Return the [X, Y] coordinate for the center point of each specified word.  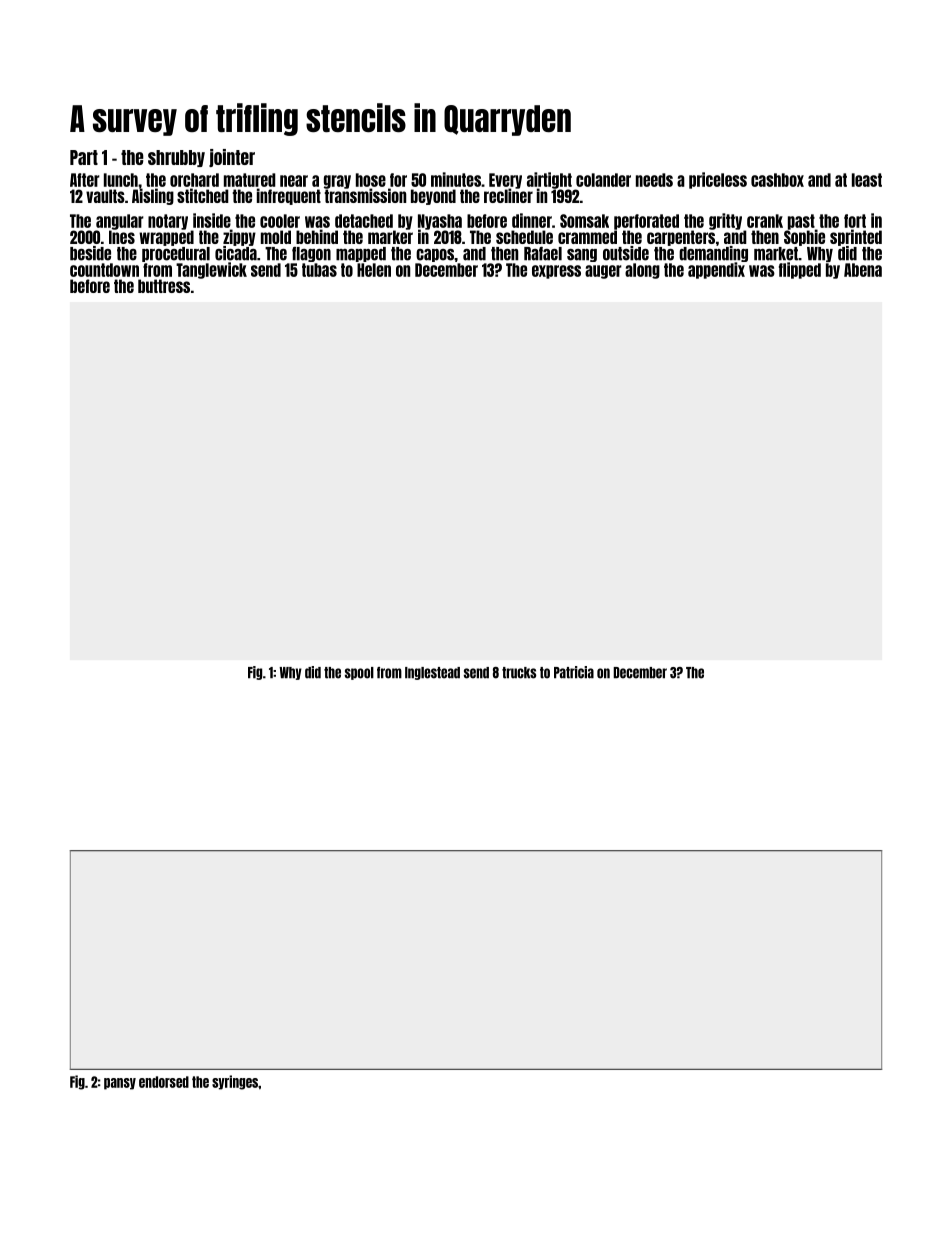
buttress [164, 286]
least [867, 180]
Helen [374, 270]
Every [505, 181]
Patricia [574, 672]
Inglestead [432, 673]
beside [90, 253]
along [642, 271]
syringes [235, 1082]
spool [359, 673]
